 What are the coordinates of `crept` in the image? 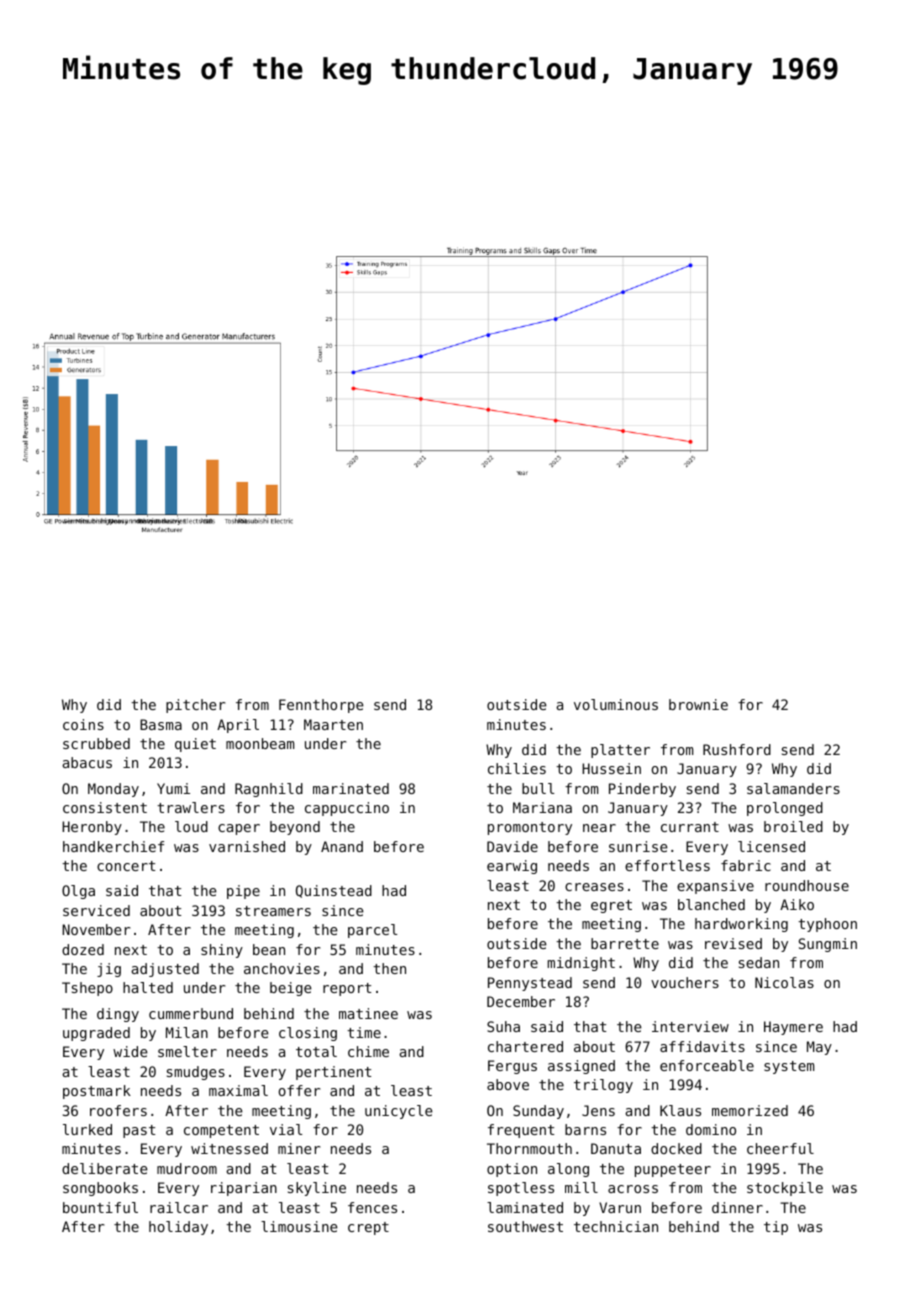 It's located at (368, 1228).
